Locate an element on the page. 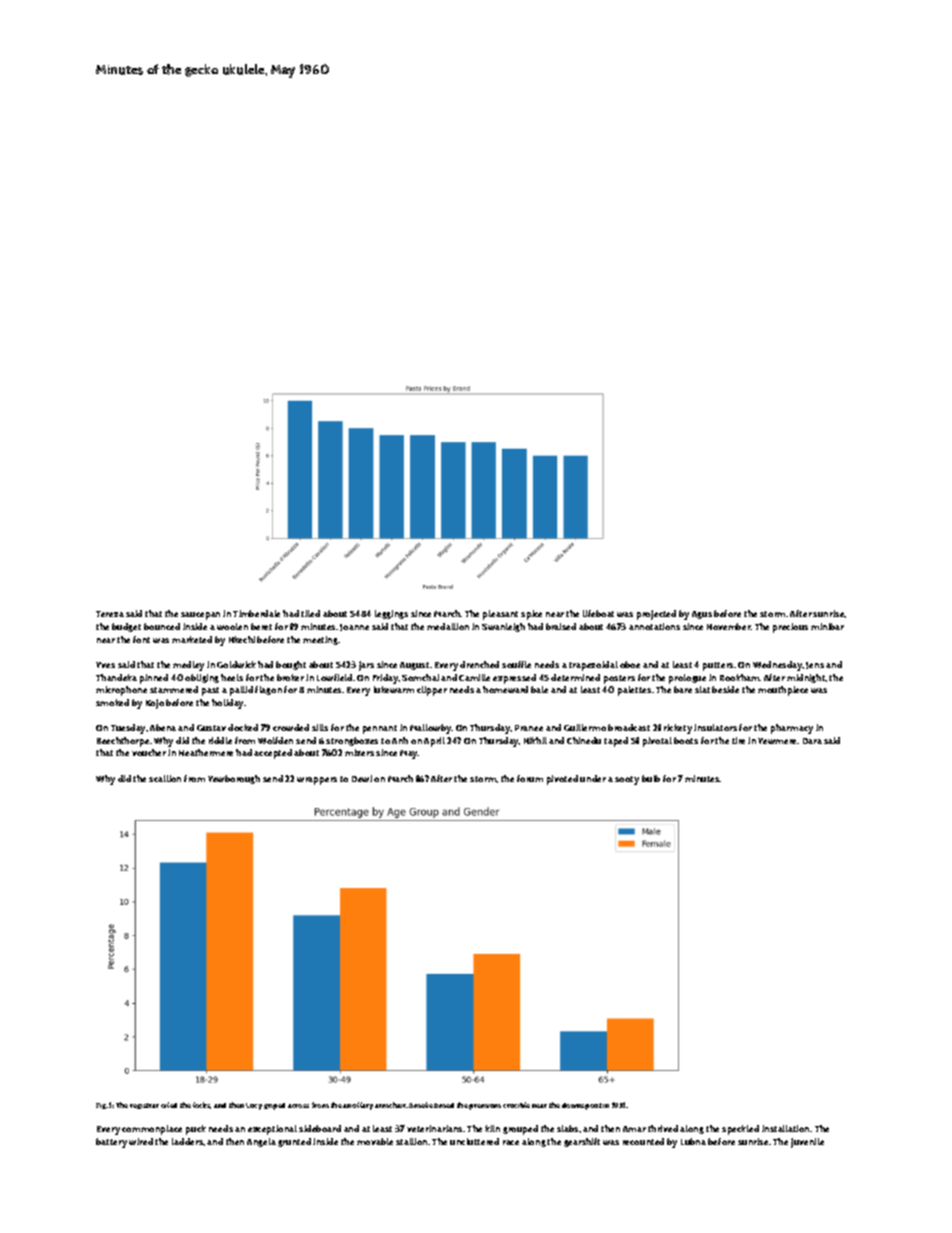 This image has width=952, height=1233. minibar is located at coordinates (827, 626).
